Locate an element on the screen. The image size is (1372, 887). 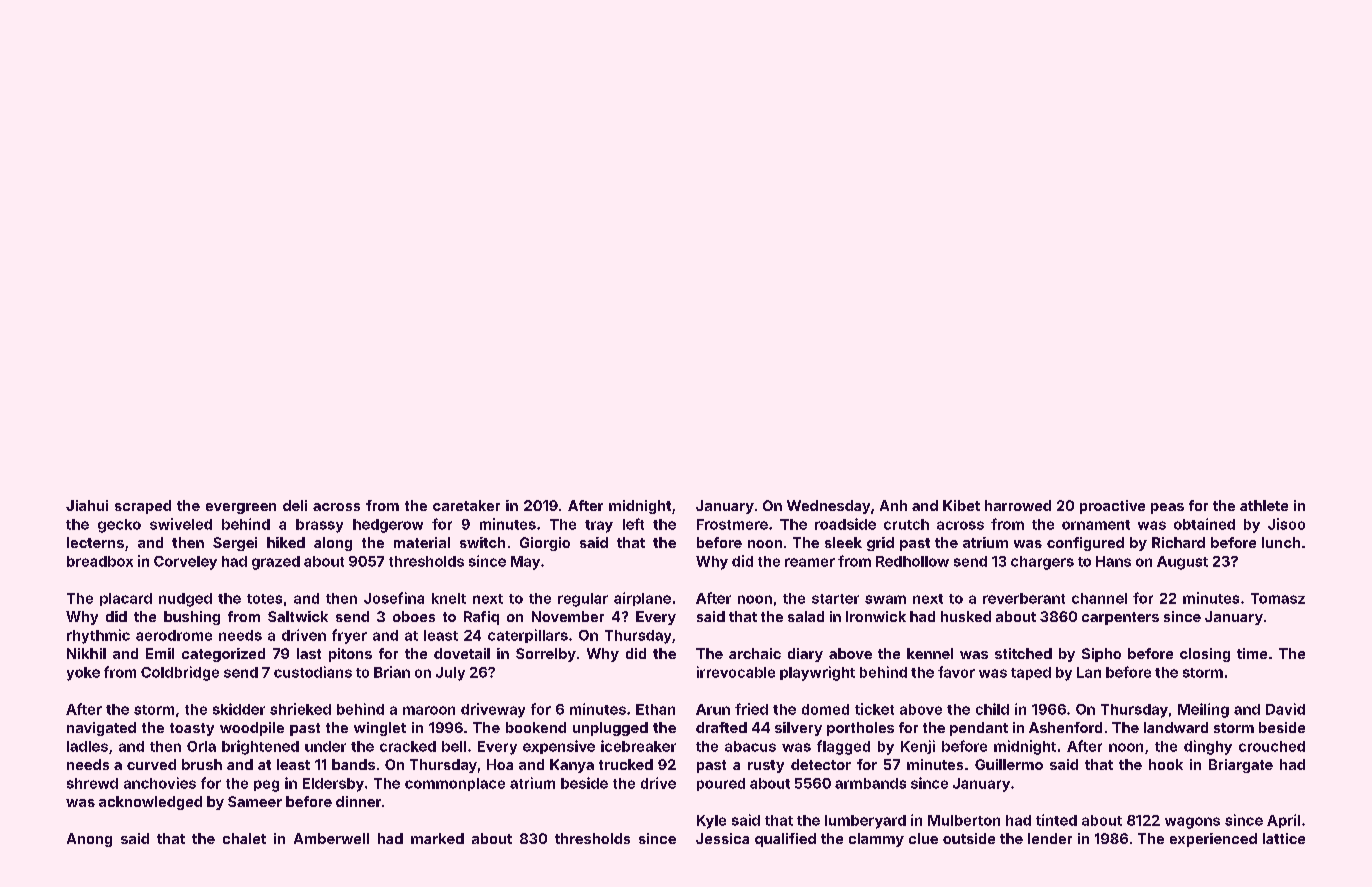
qualified is located at coordinates (785, 840).
